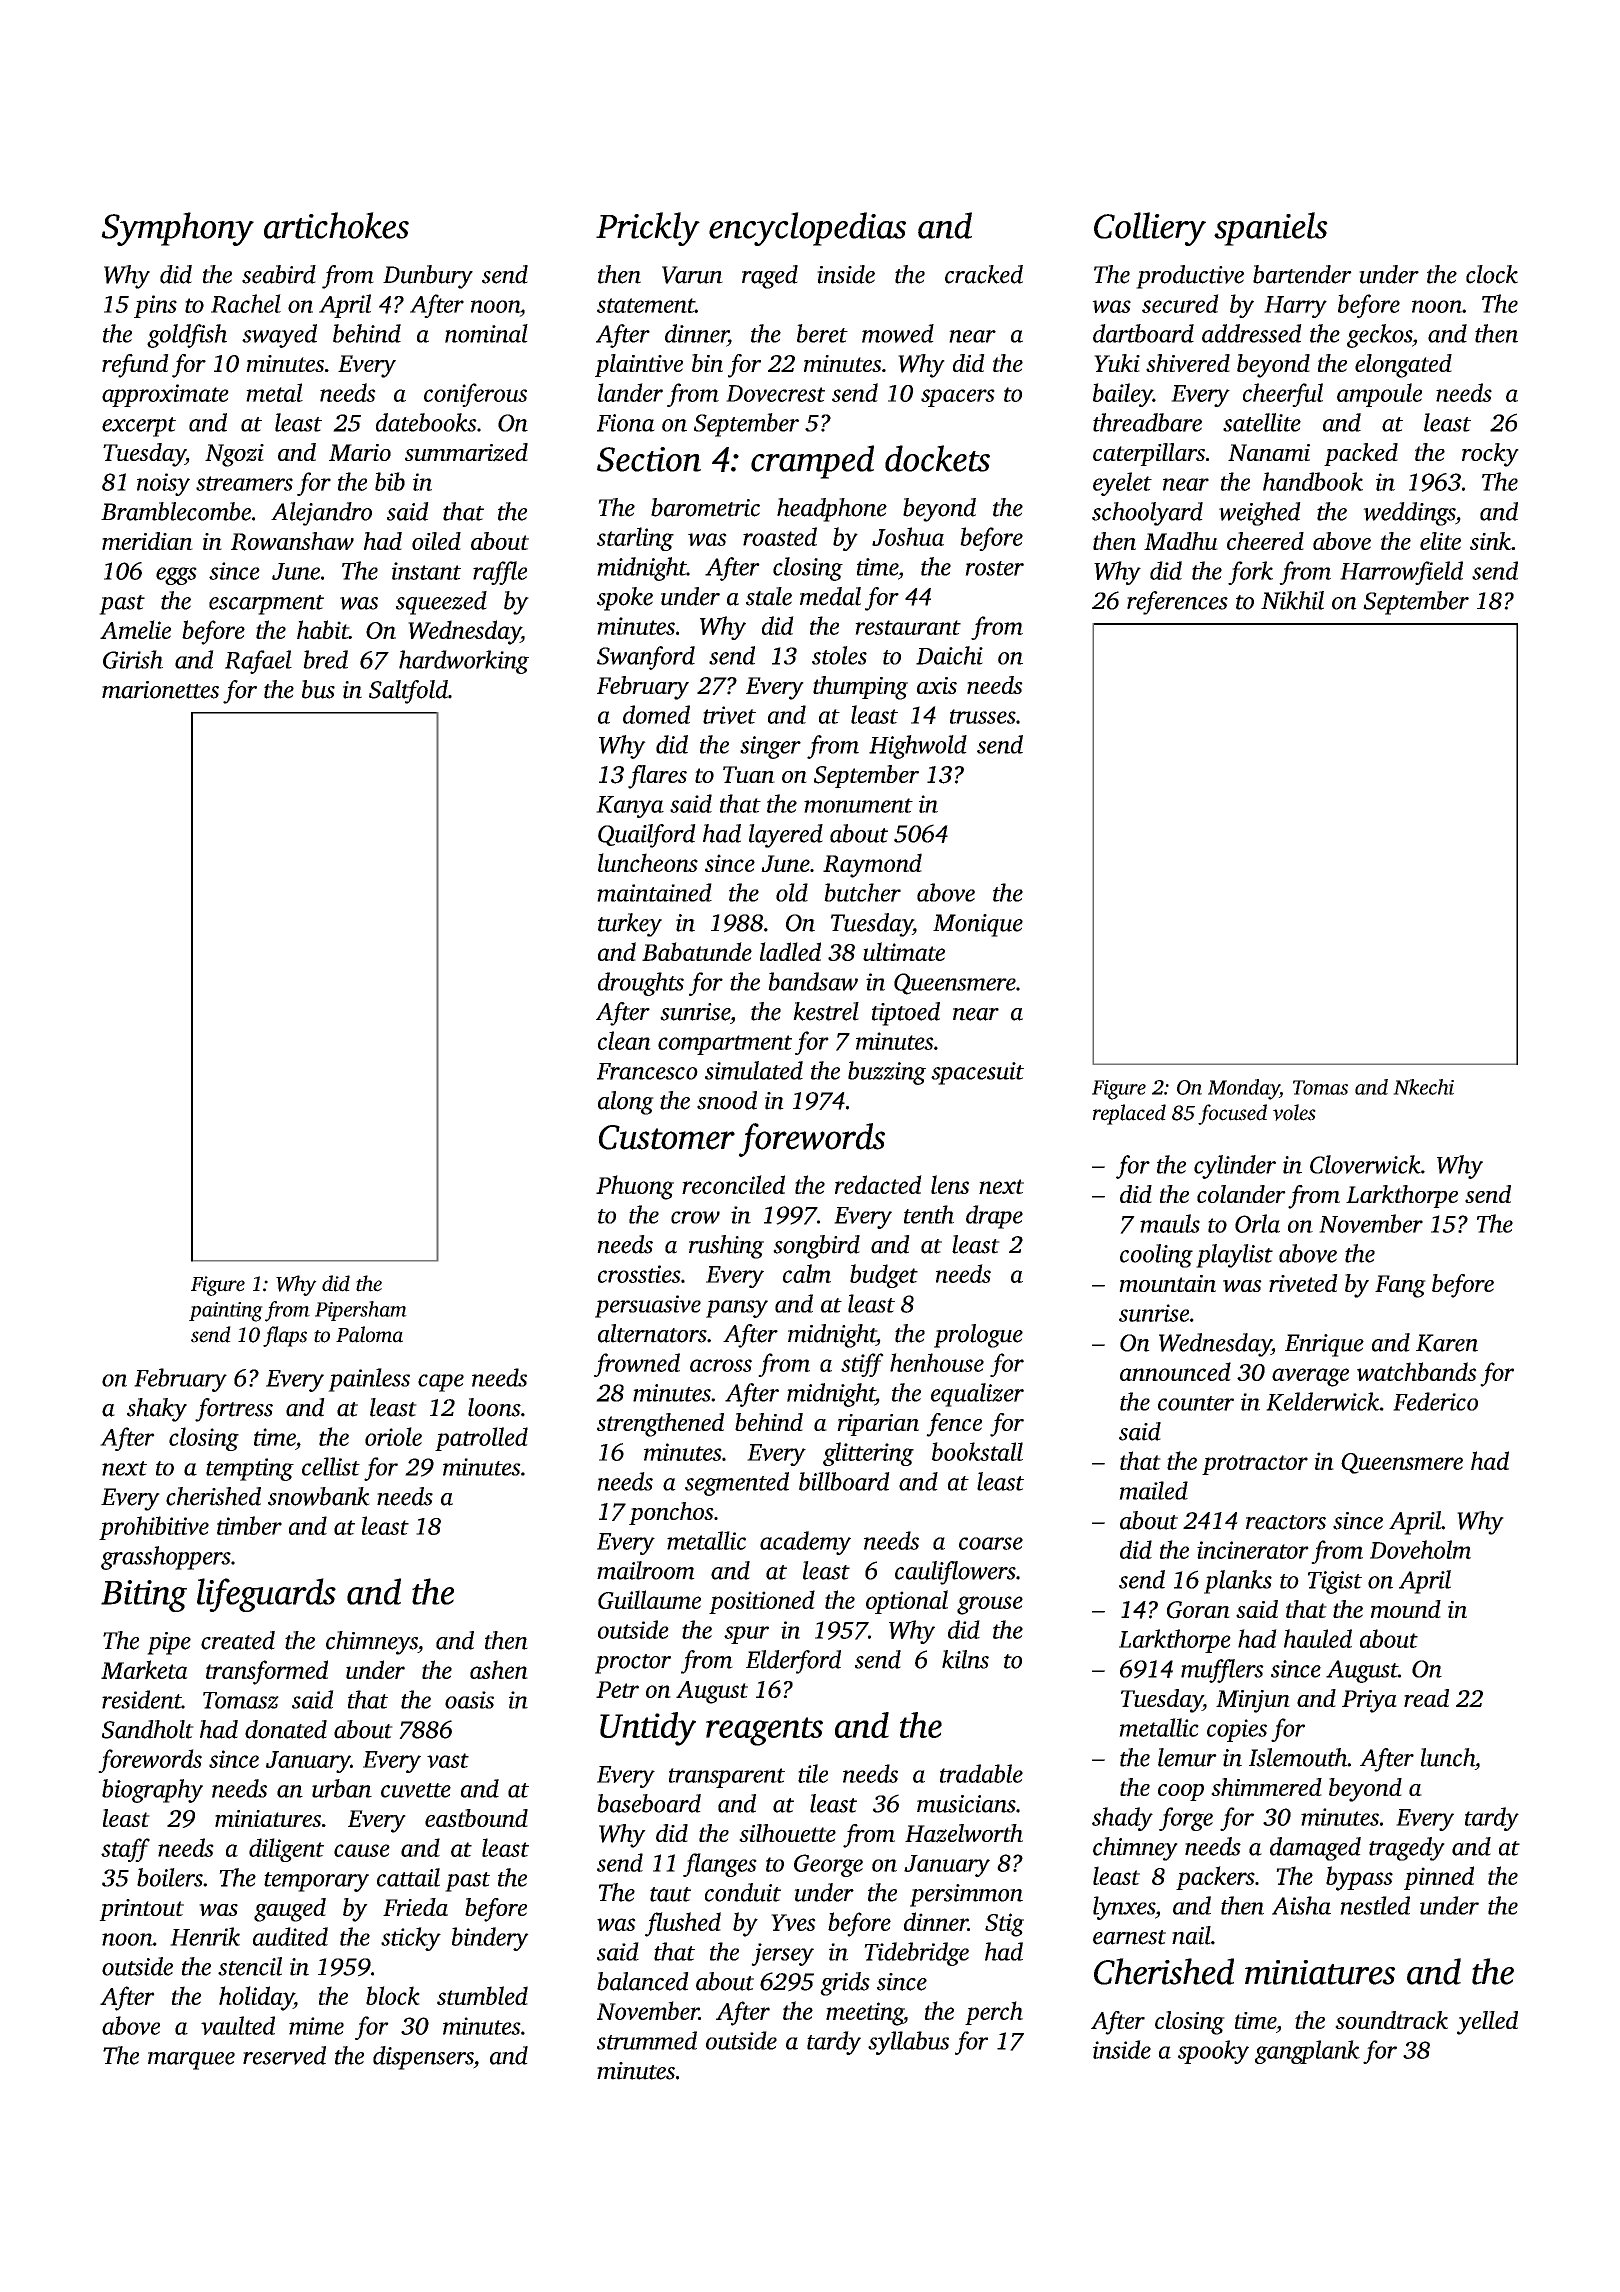  I want to click on Colliery, so click(1150, 229).
